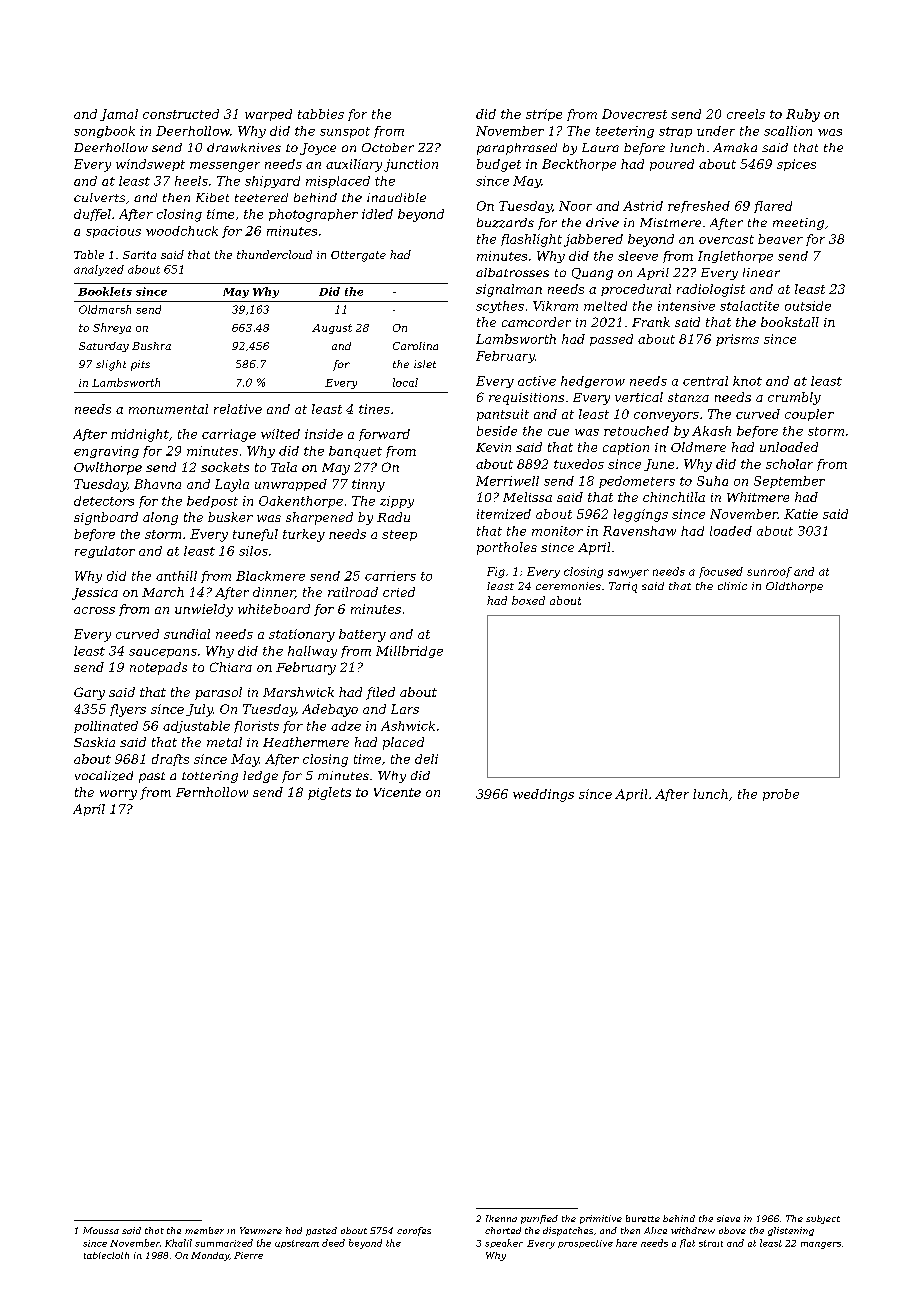 This image has width=924, height=1308. Describe the element at coordinates (746, 114) in the image. I see `creels` at that location.
